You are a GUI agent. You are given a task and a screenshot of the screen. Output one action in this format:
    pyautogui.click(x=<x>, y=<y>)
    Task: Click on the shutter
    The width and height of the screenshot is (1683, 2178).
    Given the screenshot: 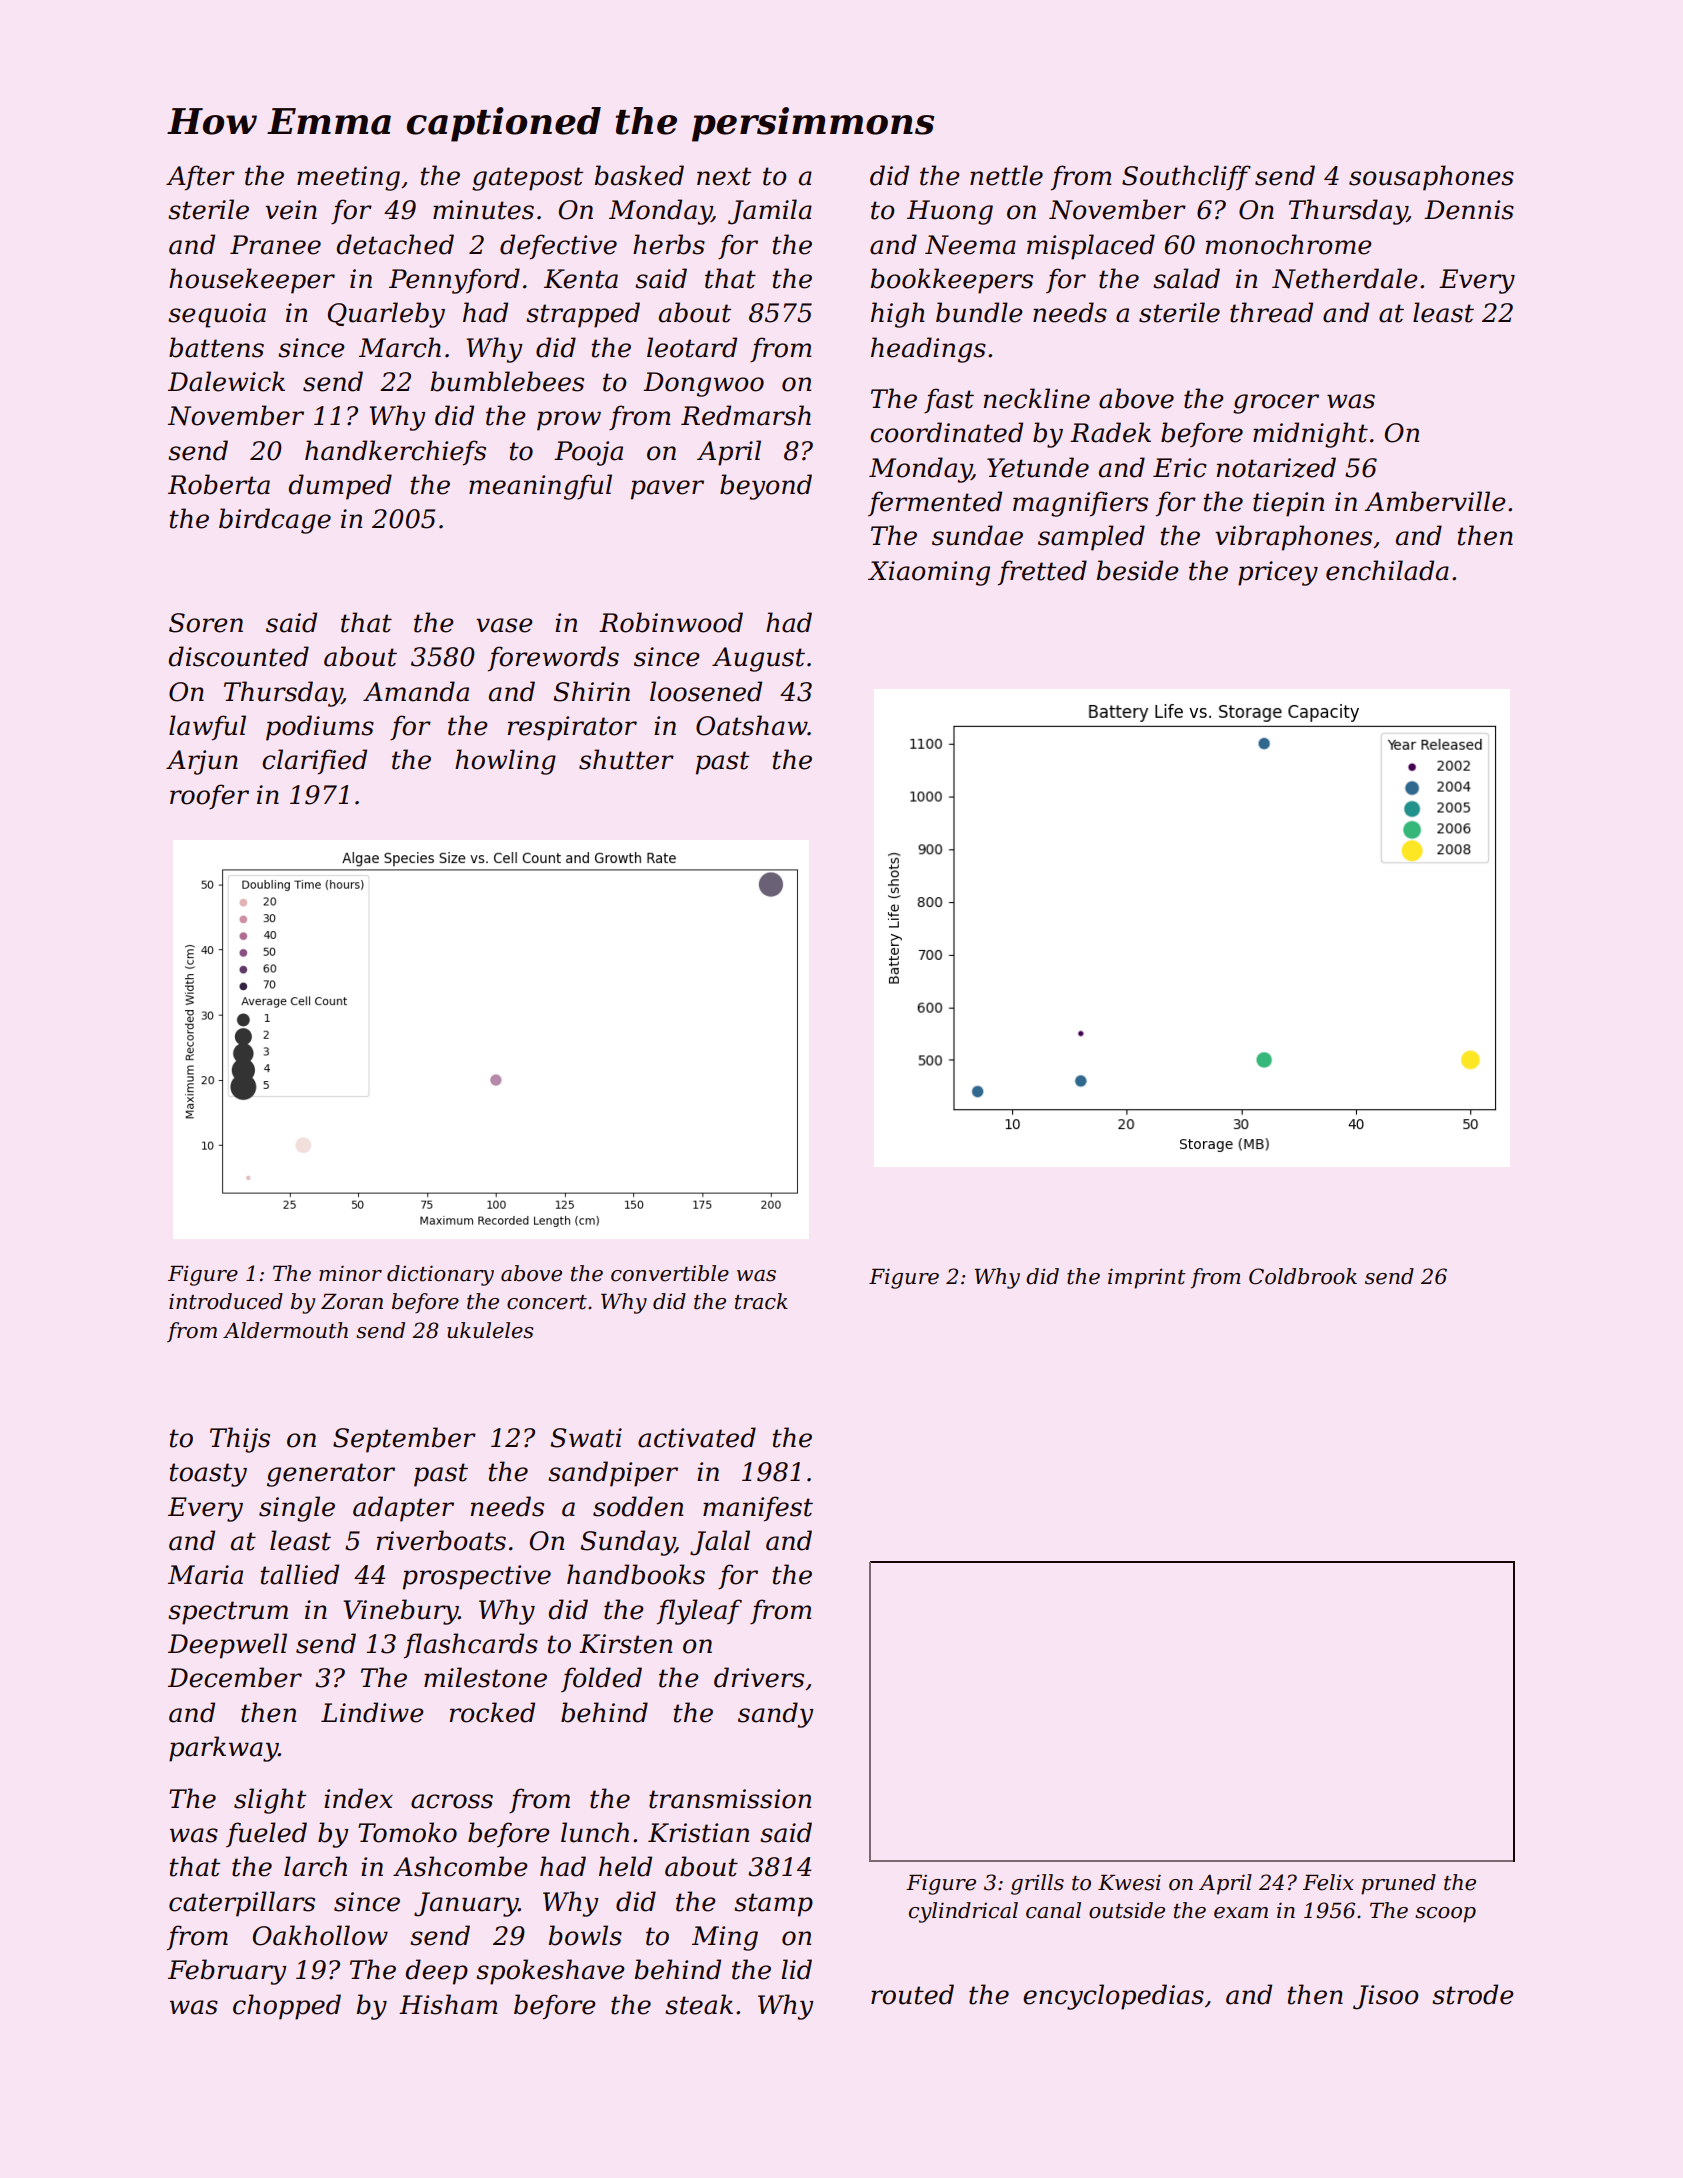 What is the action you would take?
    pyautogui.click(x=626, y=759)
